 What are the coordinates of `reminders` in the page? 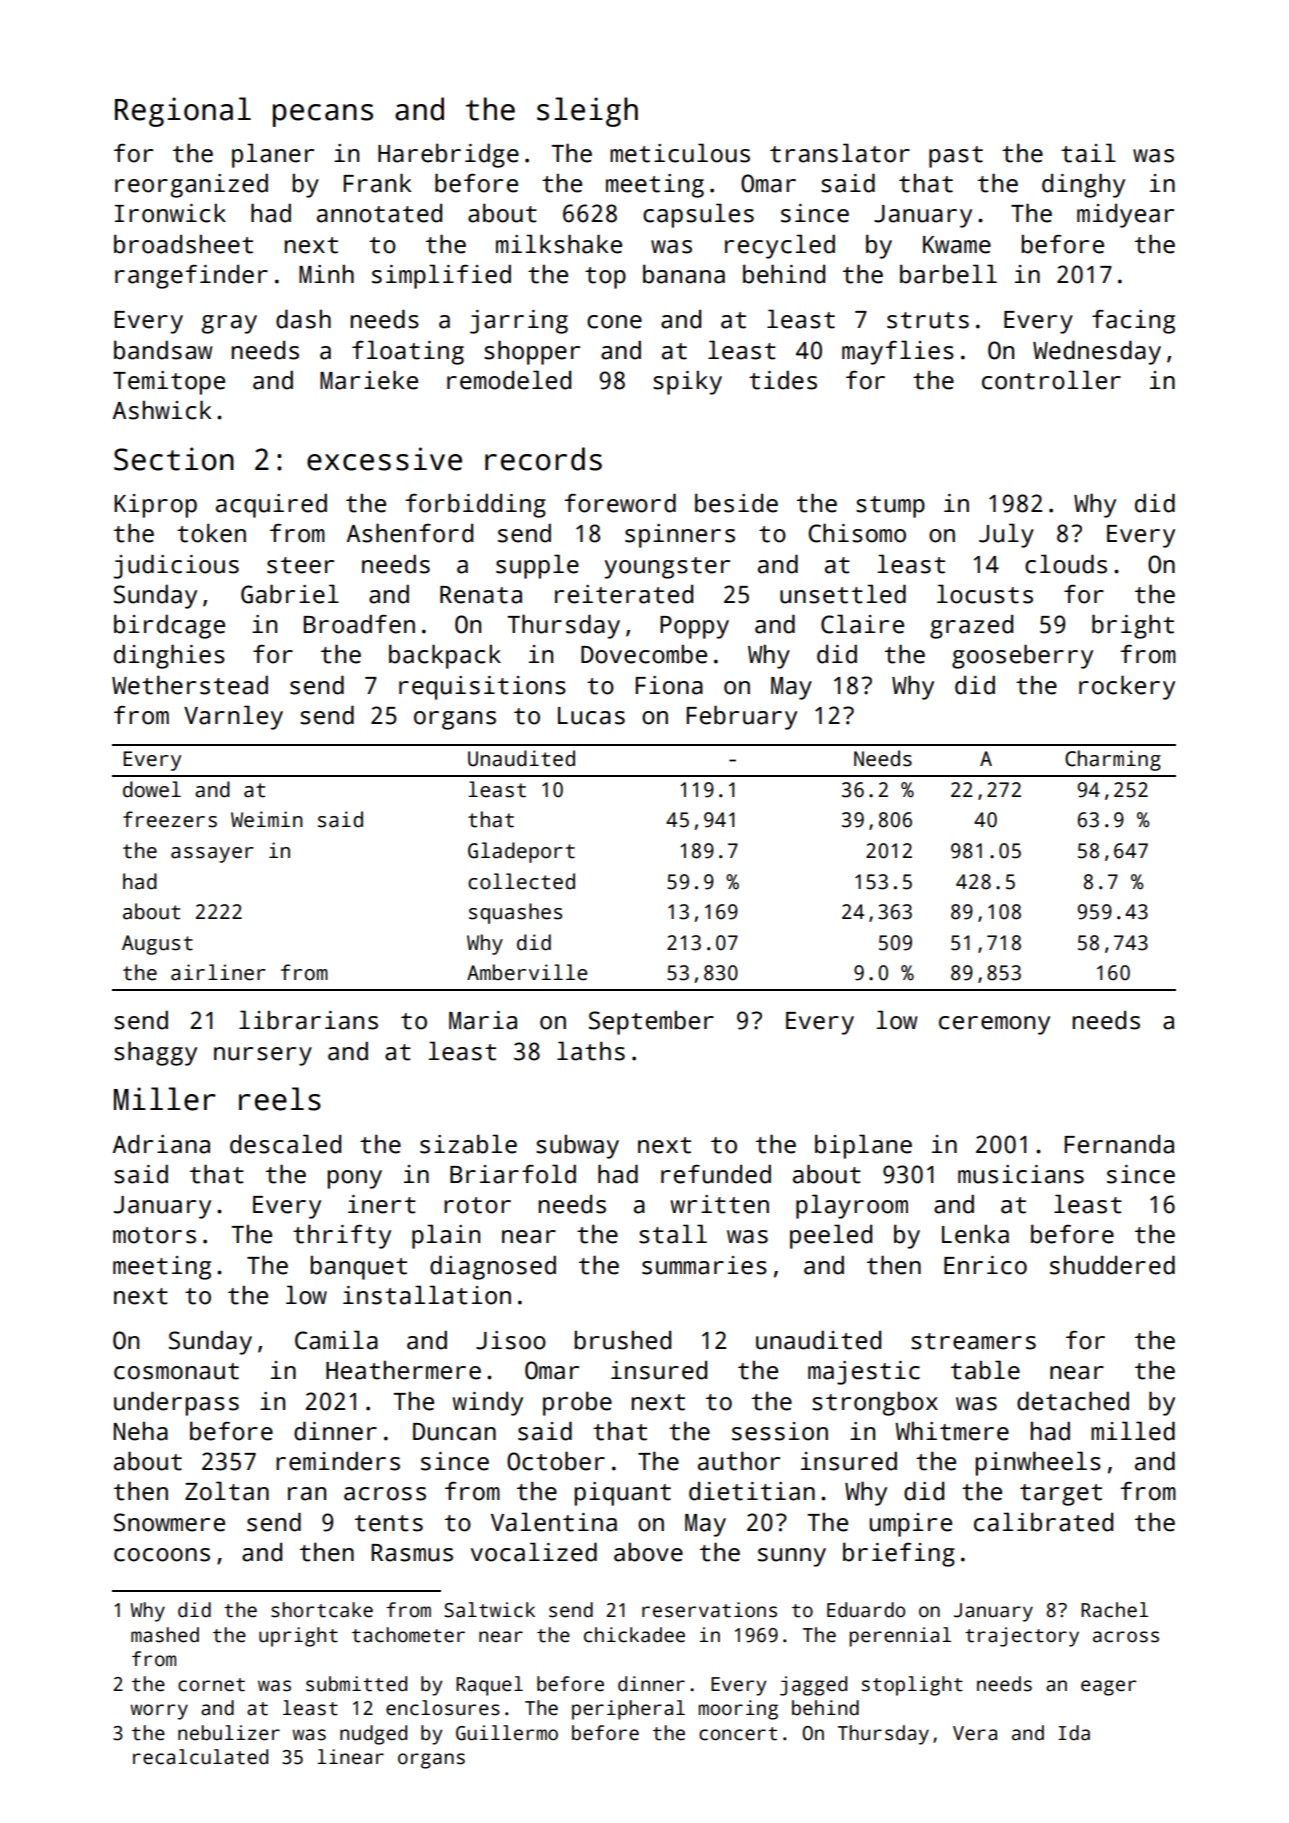 It's located at (338, 1461).
